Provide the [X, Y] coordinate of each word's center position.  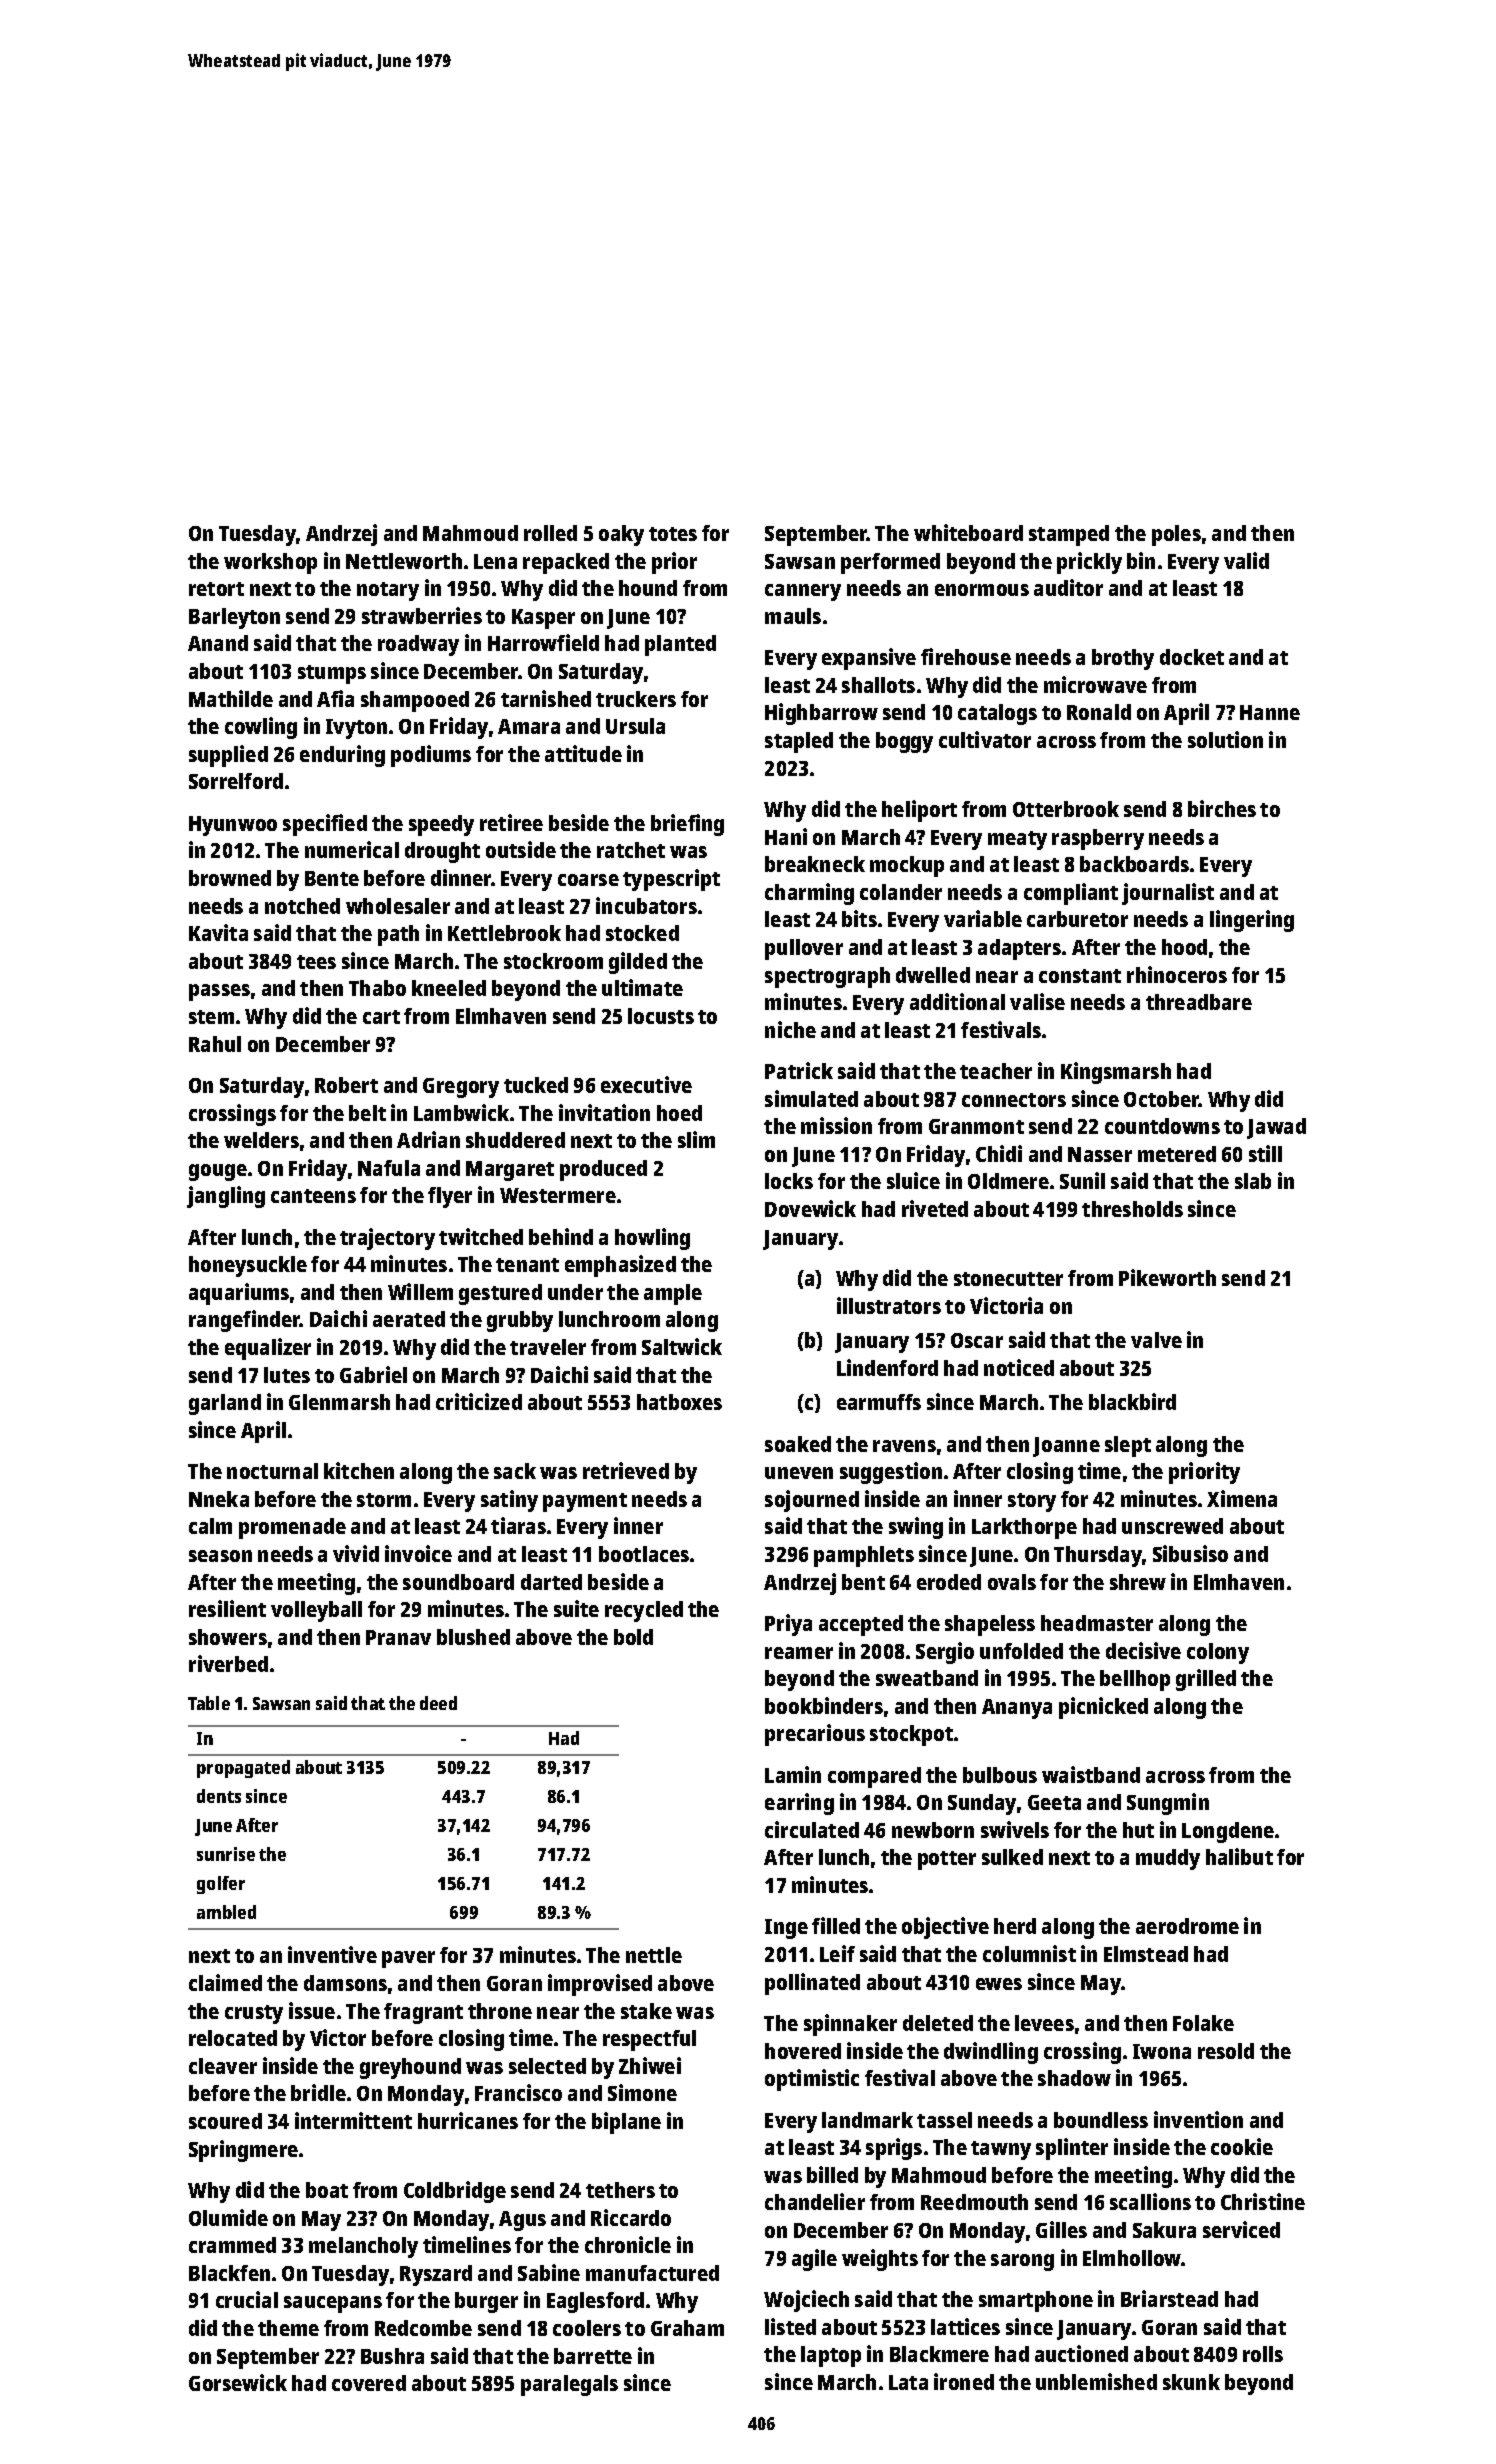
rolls [1263, 2354]
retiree [511, 822]
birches [1222, 808]
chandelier [815, 2201]
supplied [228, 756]
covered [369, 2383]
